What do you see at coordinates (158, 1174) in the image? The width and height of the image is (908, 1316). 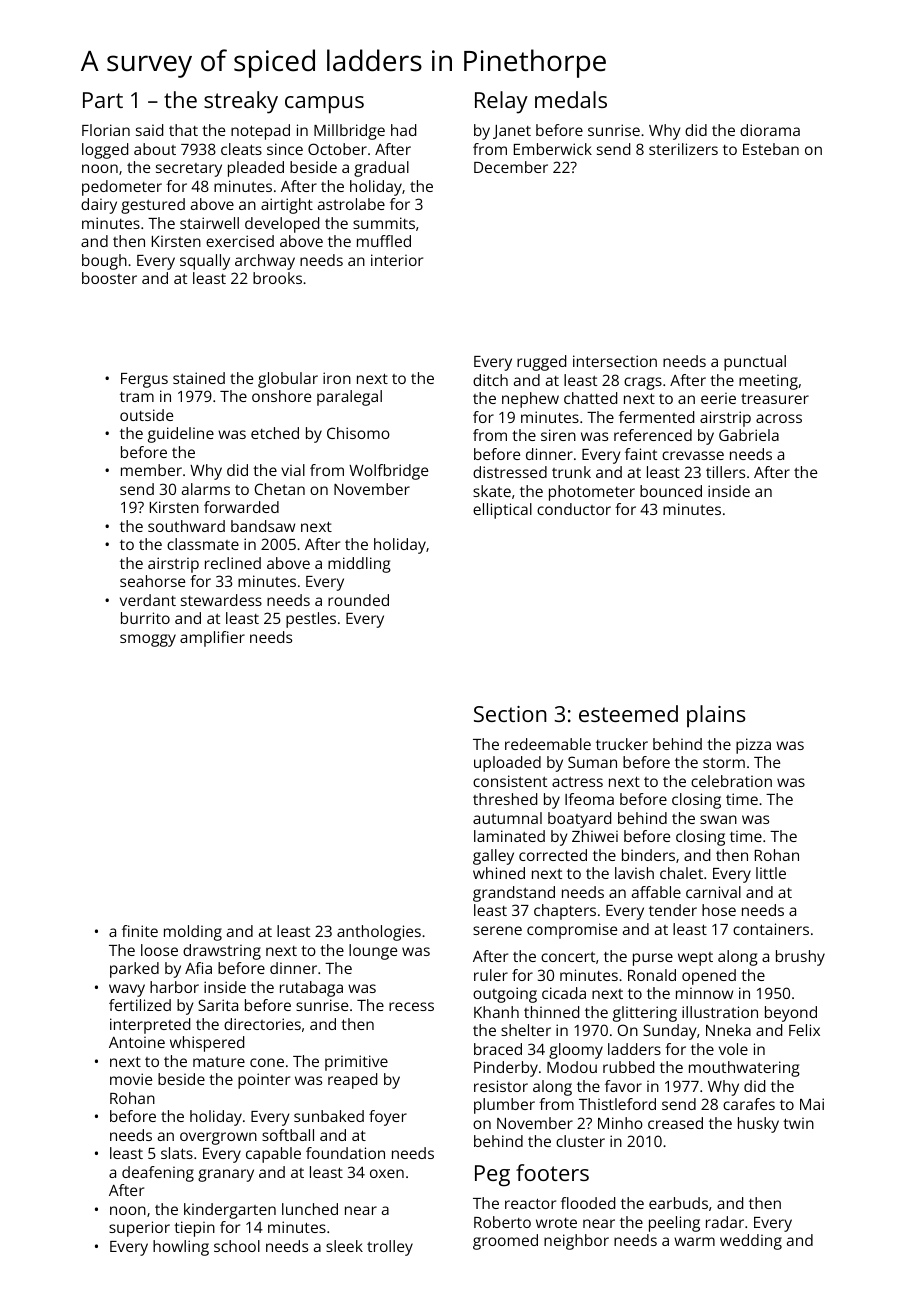 I see `deafening` at bounding box center [158, 1174].
